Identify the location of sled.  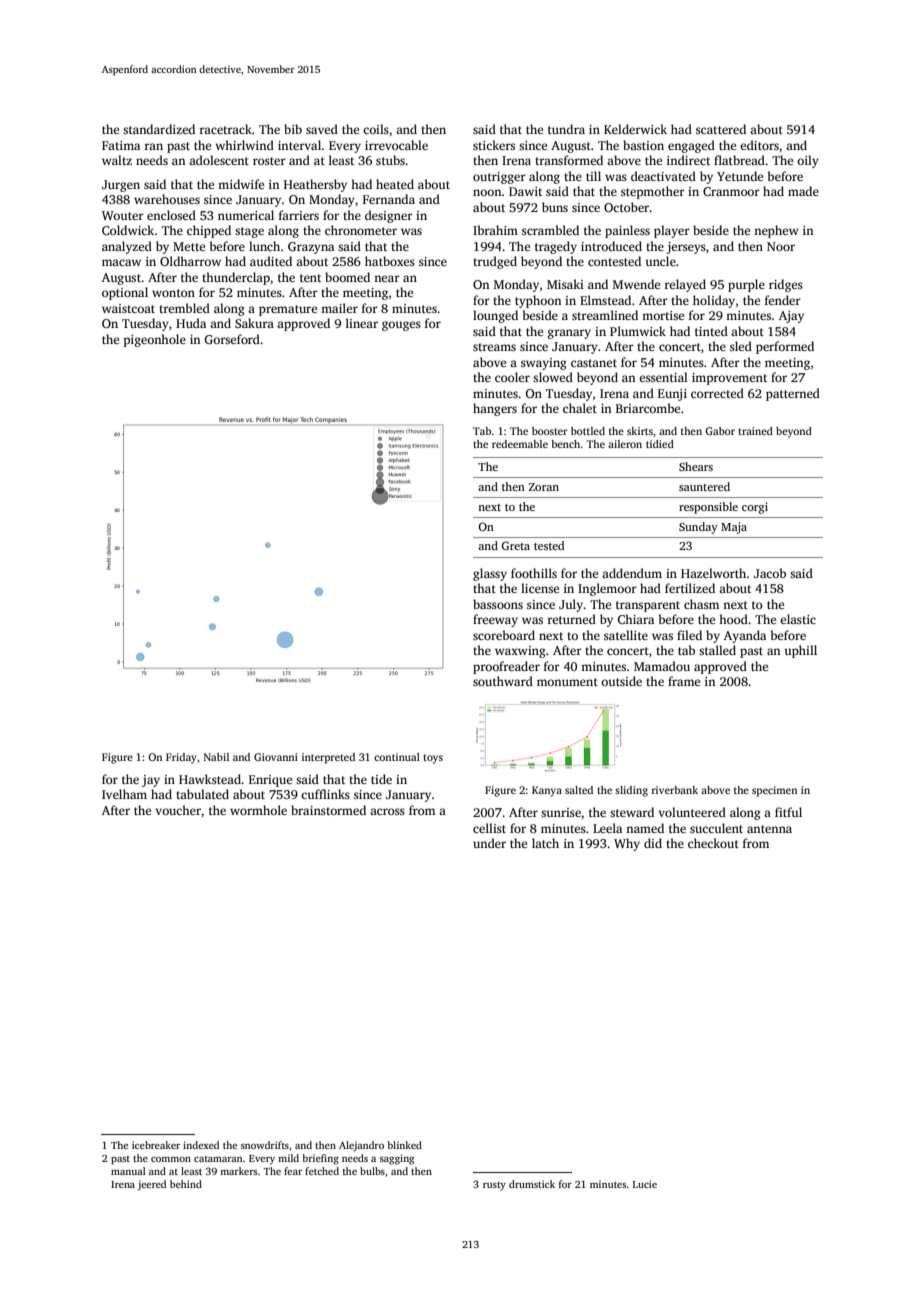
(741, 346).
